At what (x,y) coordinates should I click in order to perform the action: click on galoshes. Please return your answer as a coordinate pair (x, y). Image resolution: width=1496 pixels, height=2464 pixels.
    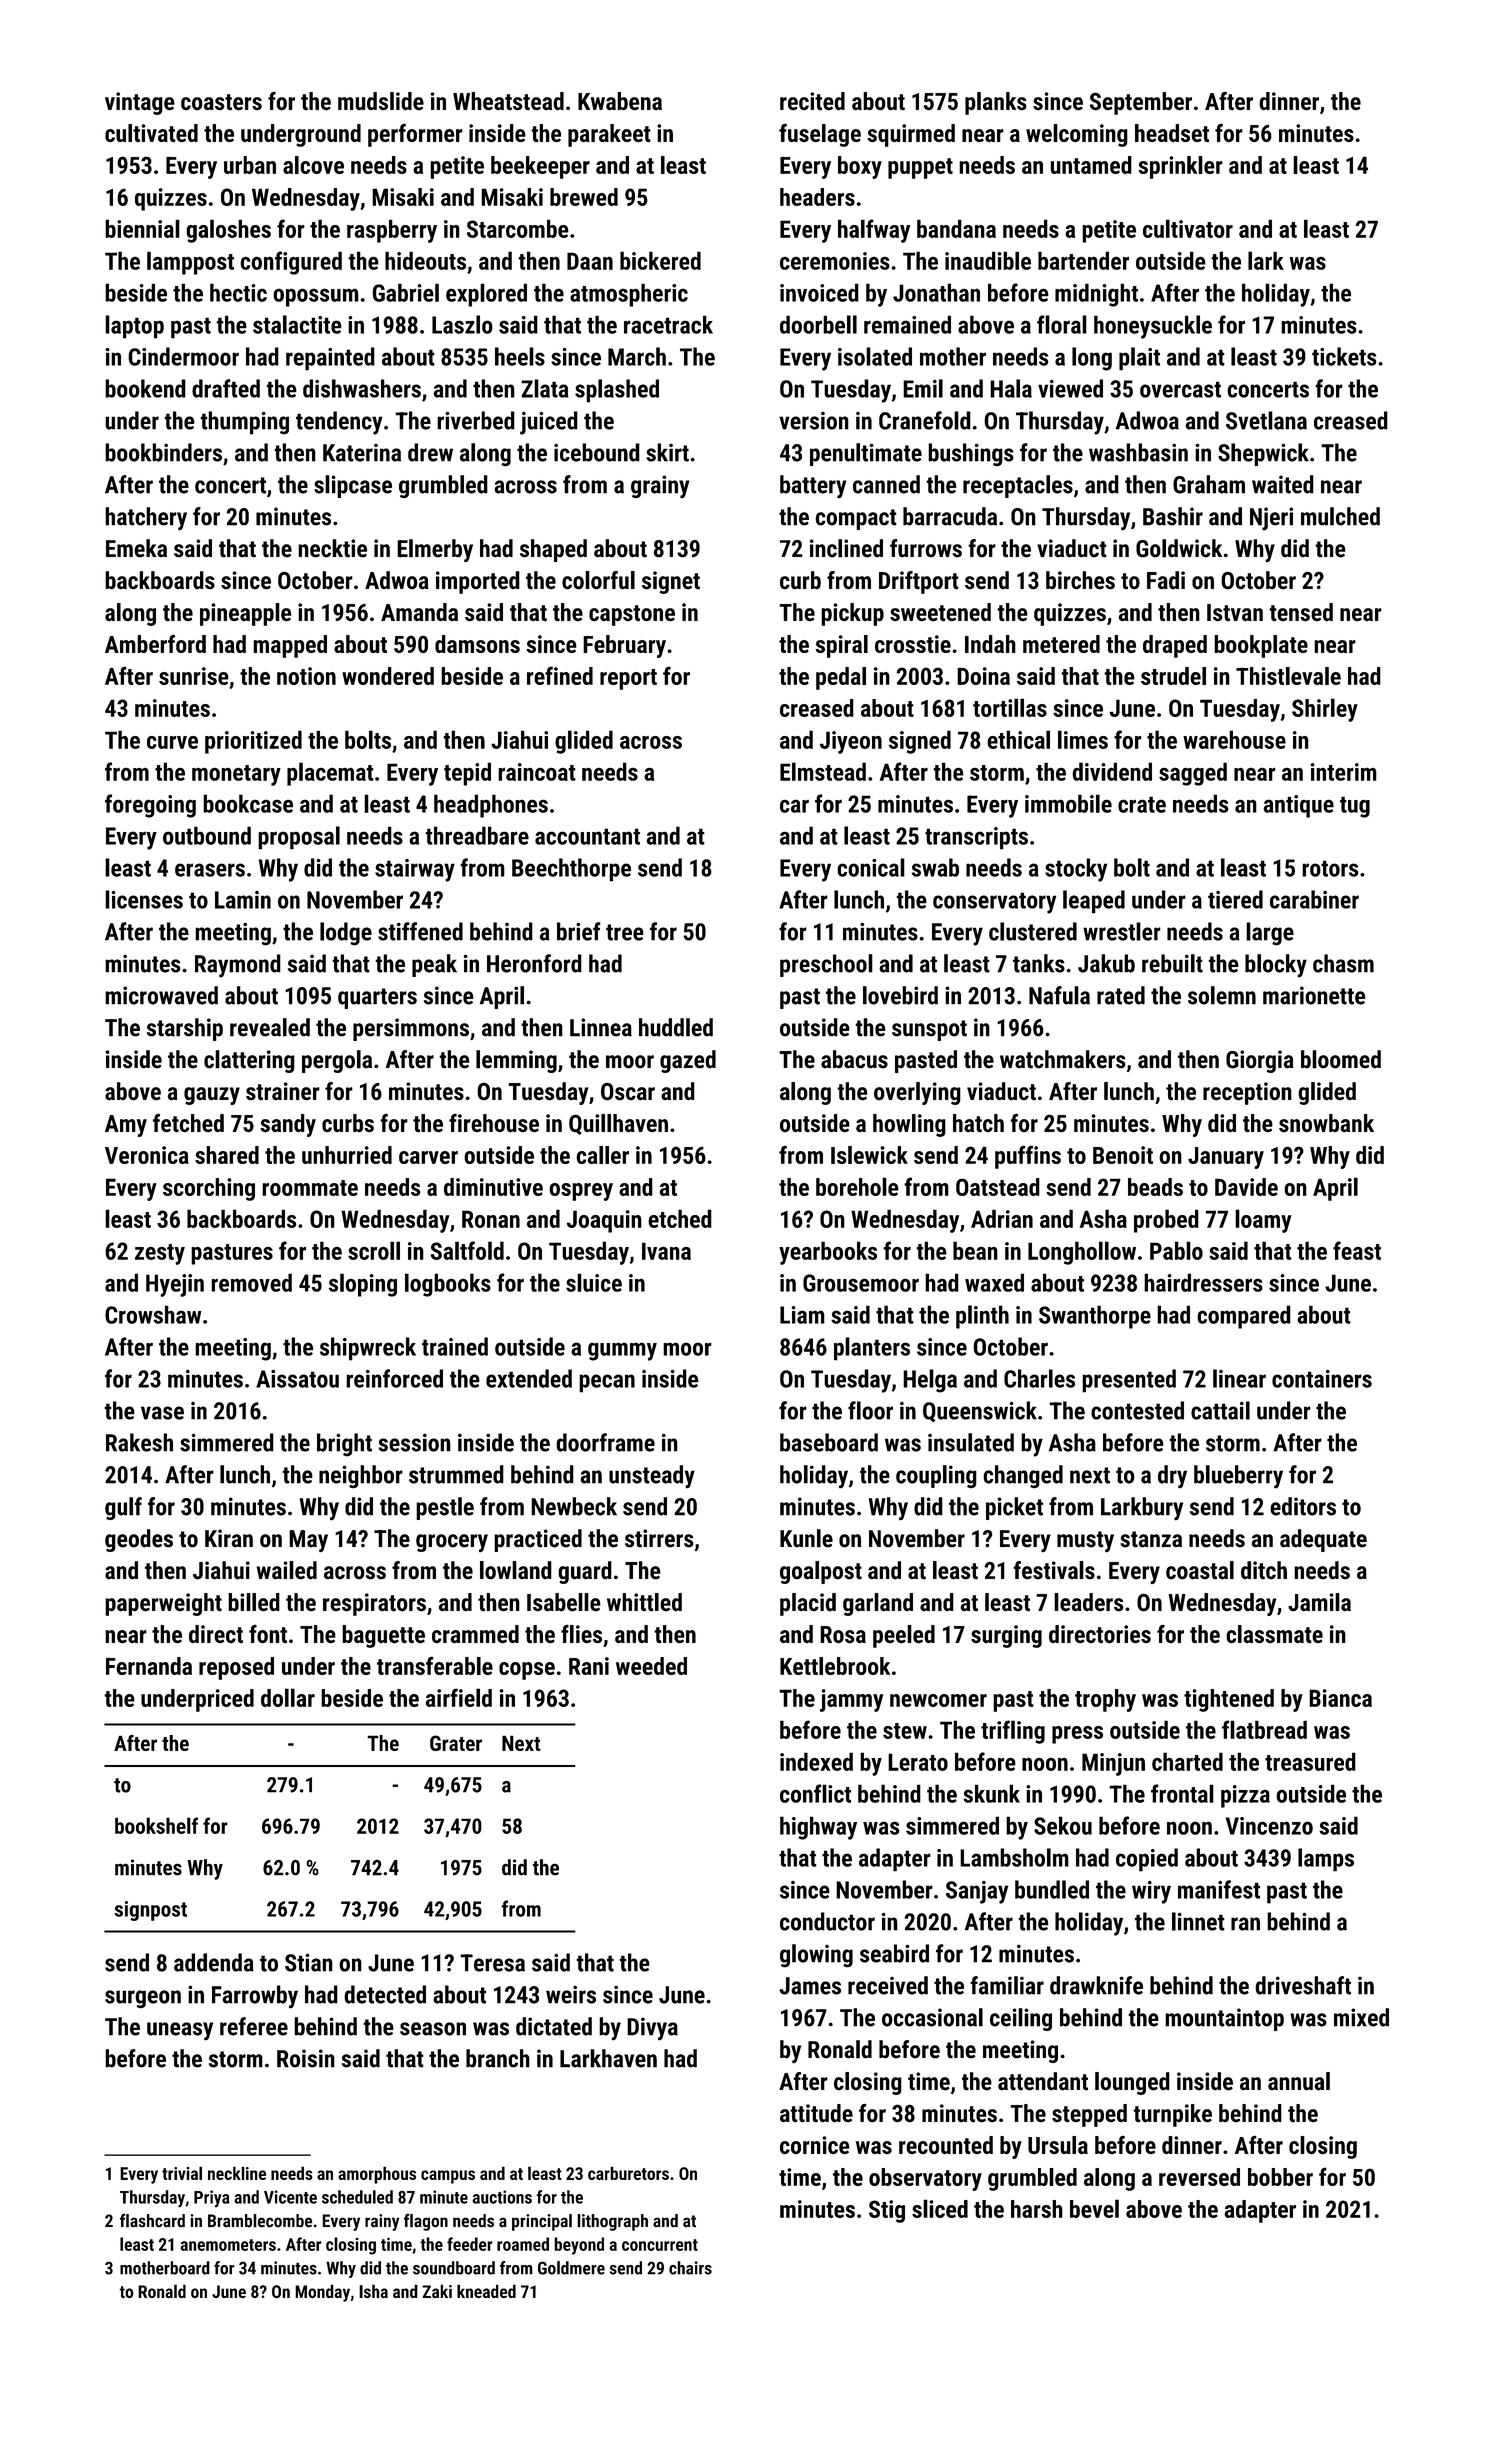
    Looking at the image, I should click on (228, 231).
